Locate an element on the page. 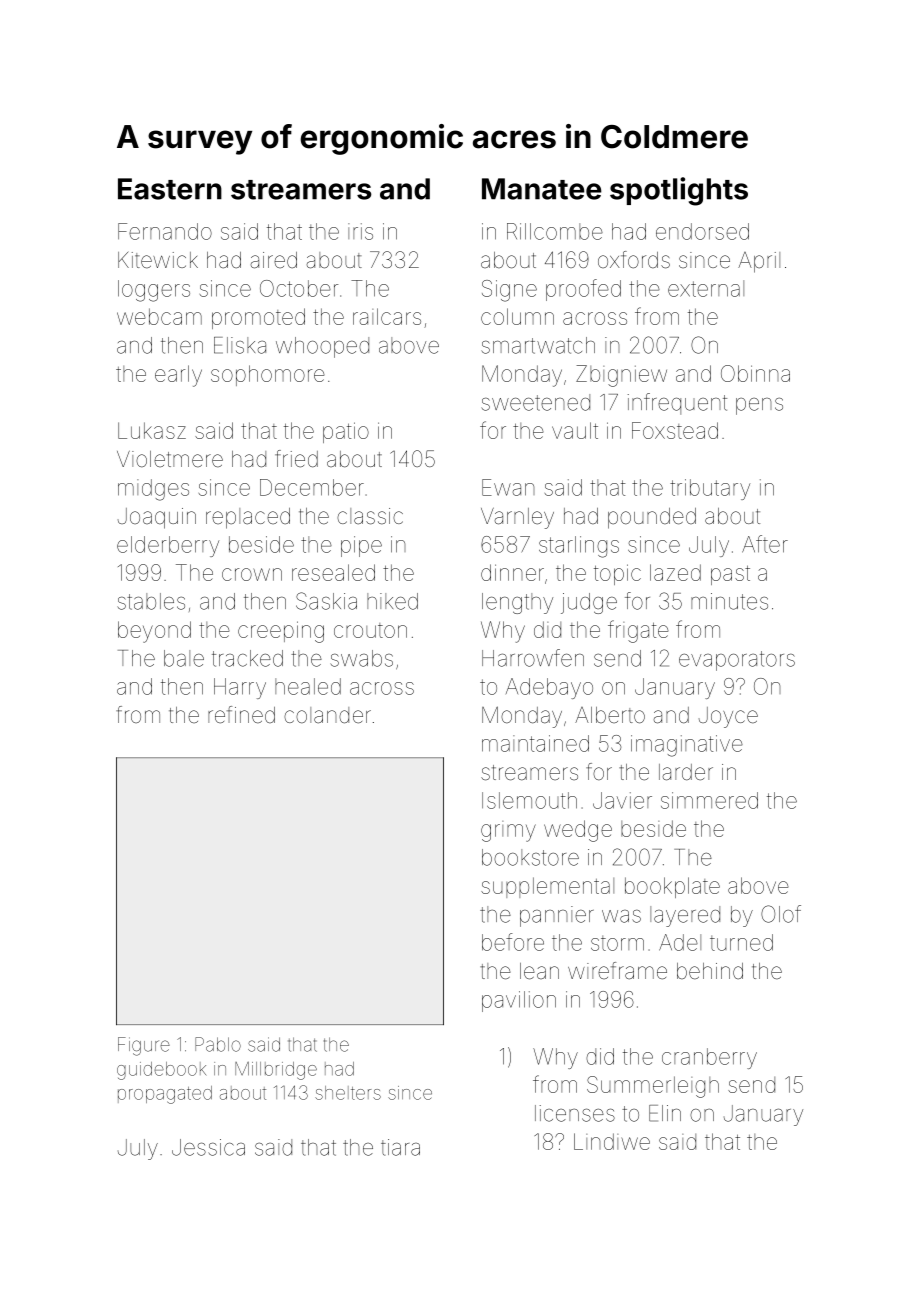 This document has height=1311, width=924. Signe is located at coordinates (509, 291).
